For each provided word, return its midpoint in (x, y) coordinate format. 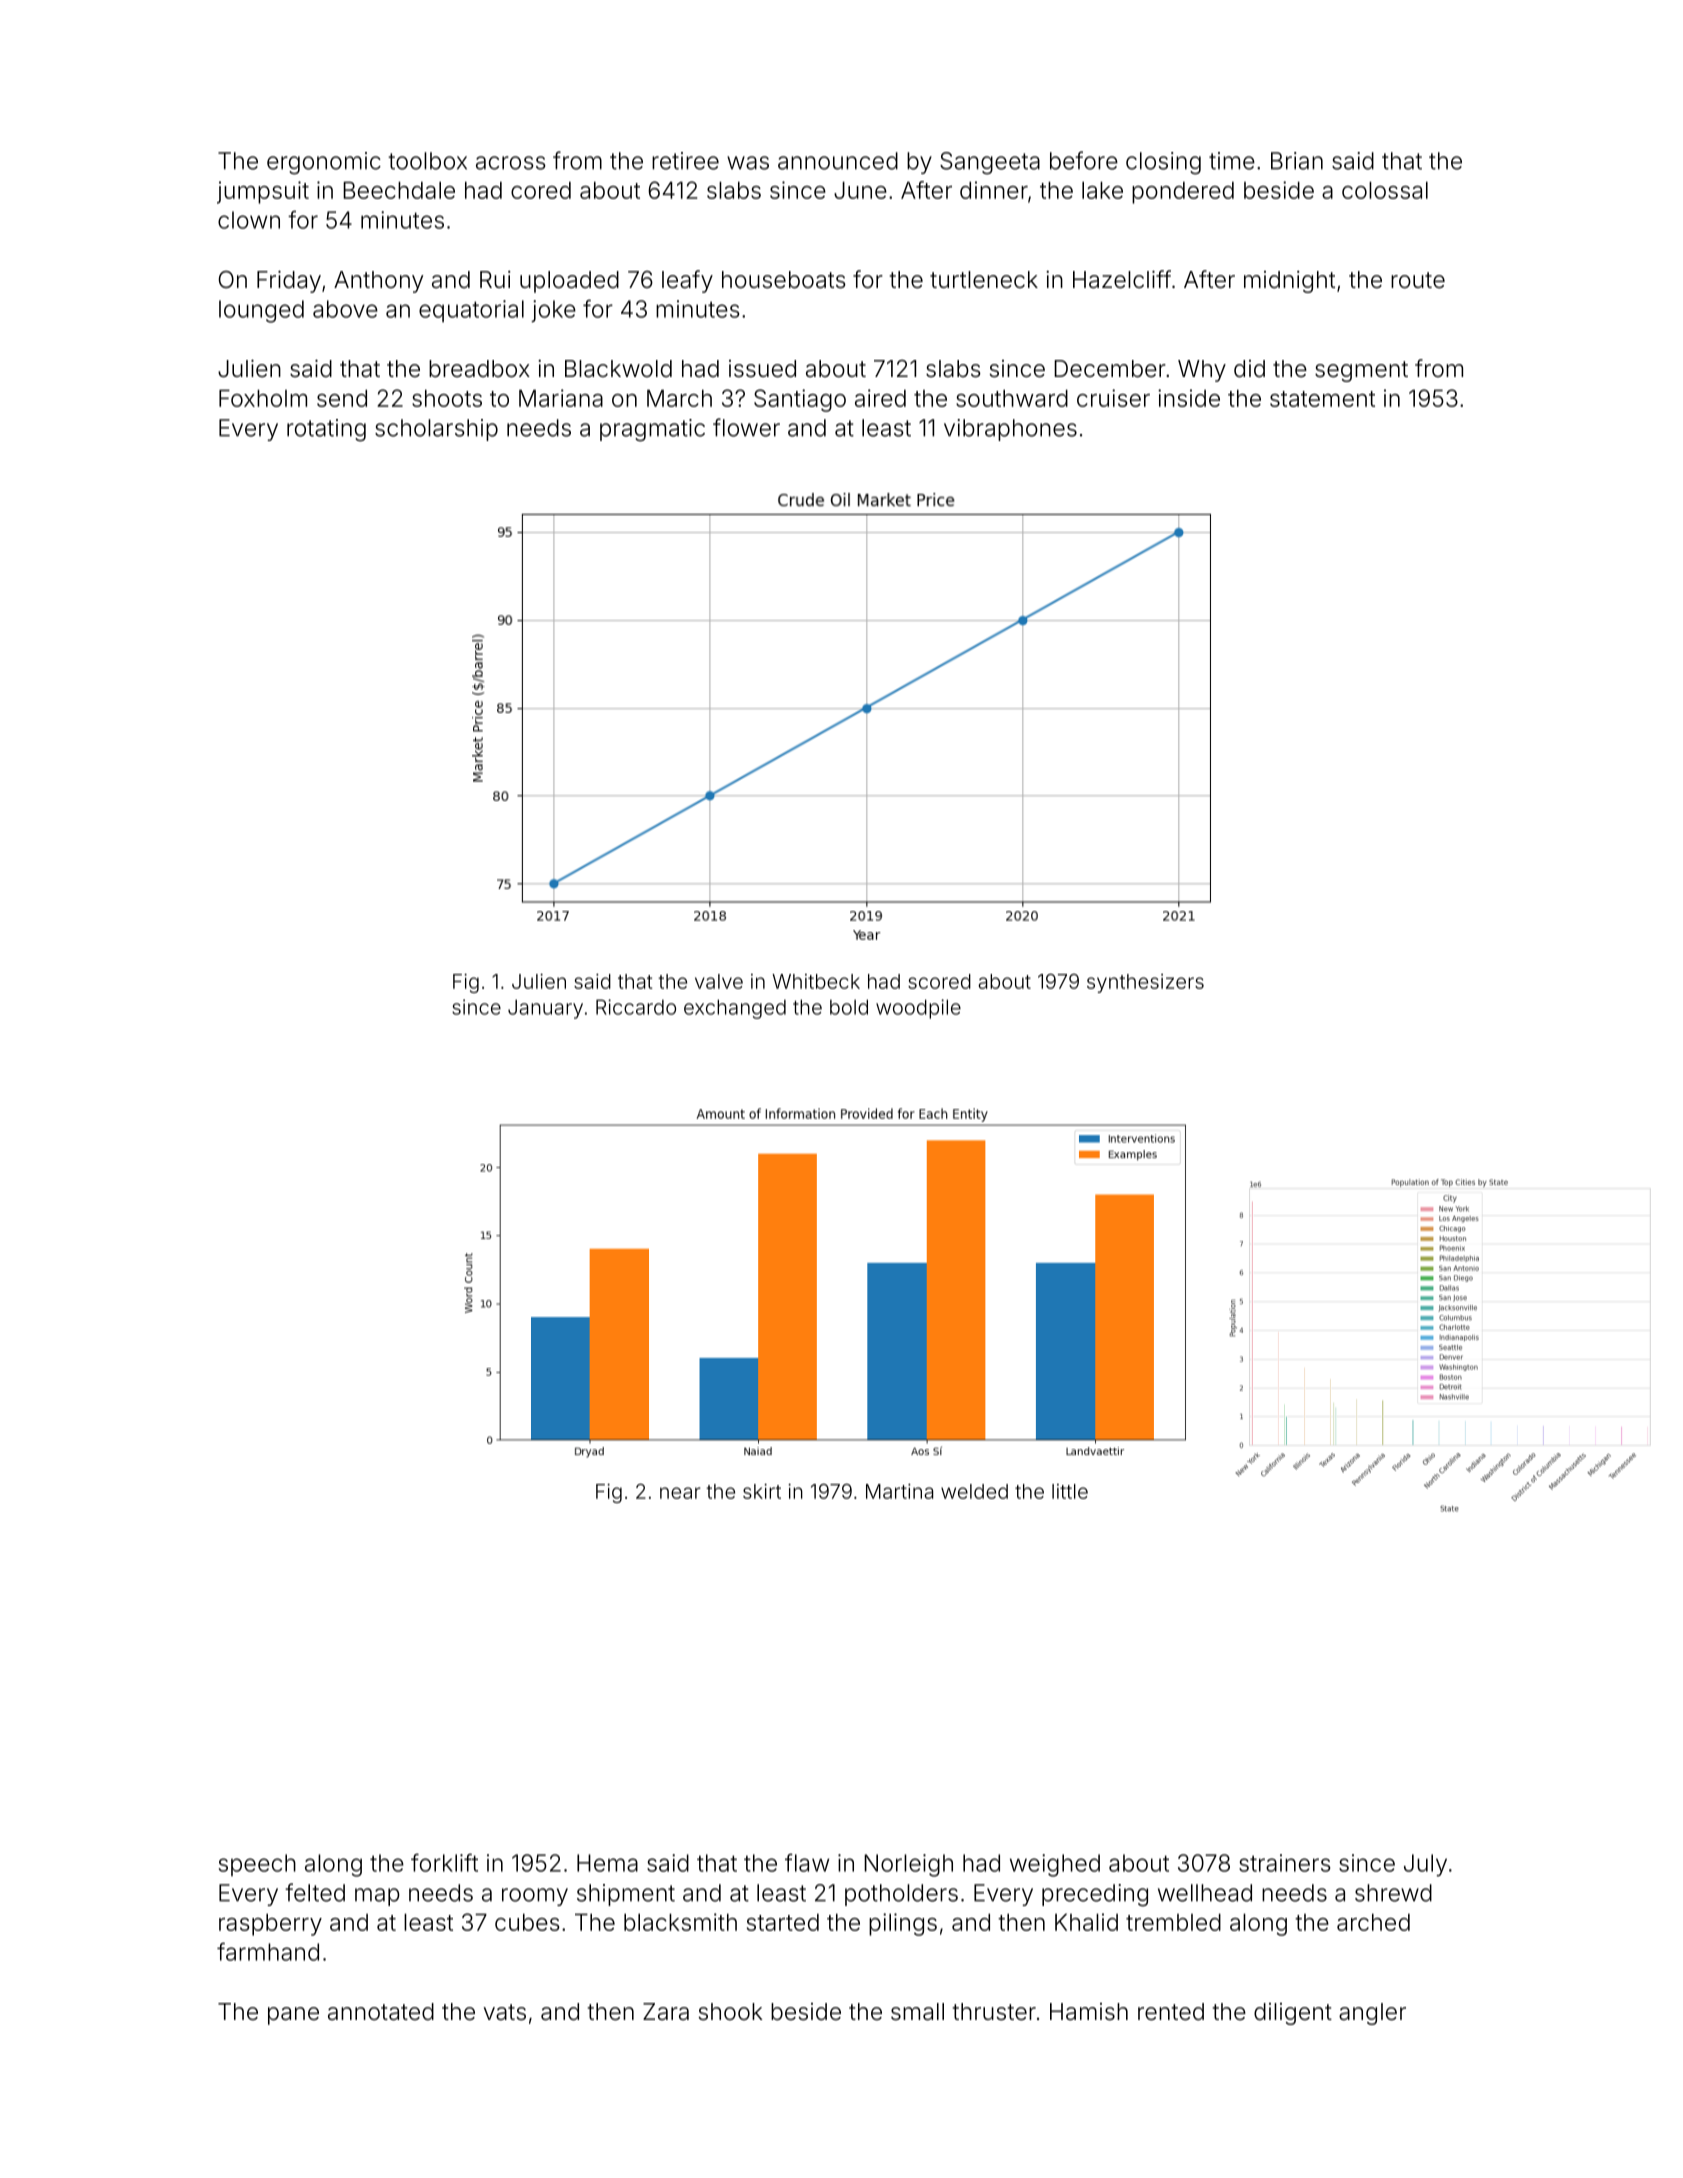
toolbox (427, 161)
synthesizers (1145, 983)
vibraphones (1010, 430)
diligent (1293, 2014)
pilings (903, 1924)
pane (293, 2016)
